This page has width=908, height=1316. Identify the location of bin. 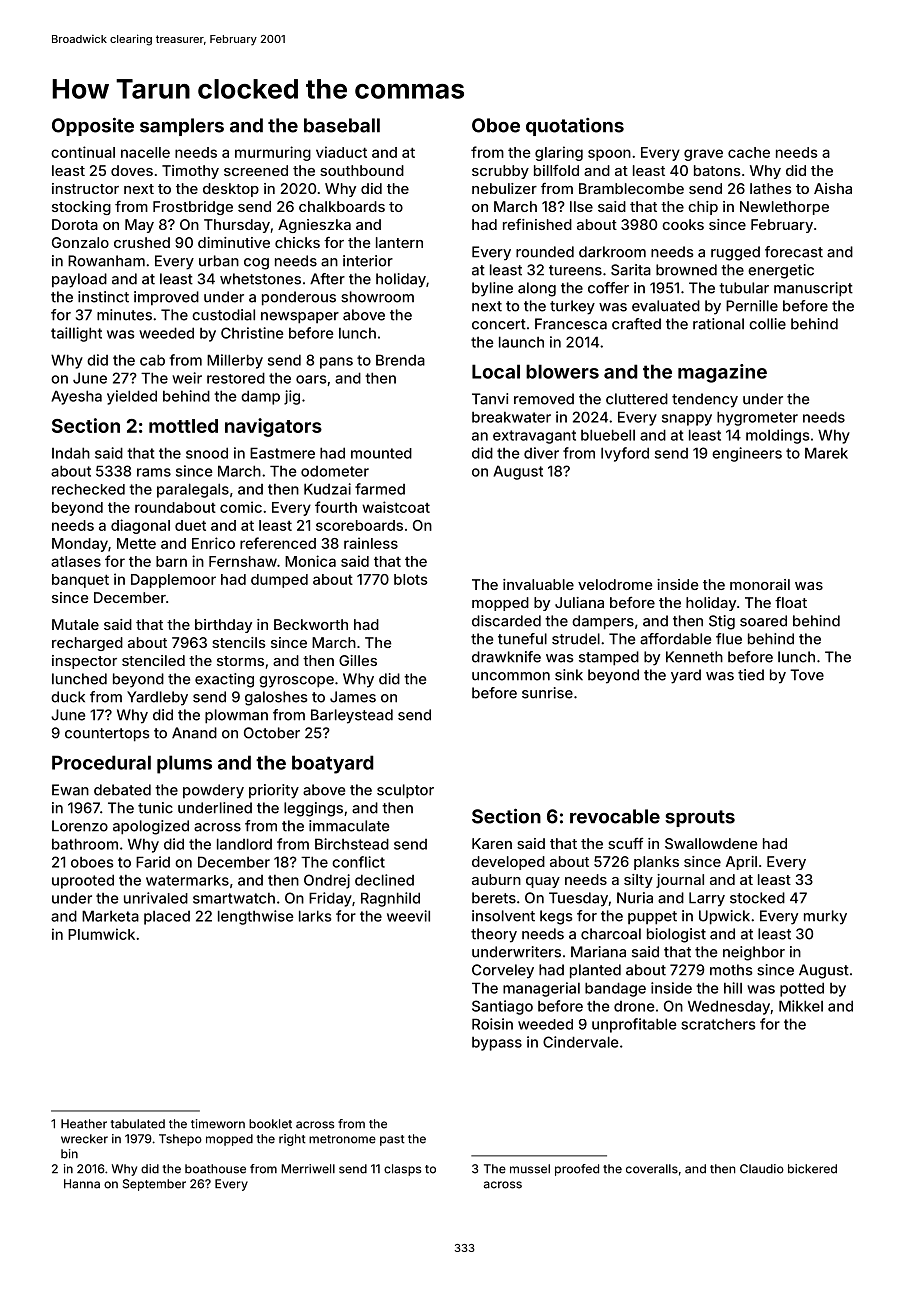
(69, 1154).
